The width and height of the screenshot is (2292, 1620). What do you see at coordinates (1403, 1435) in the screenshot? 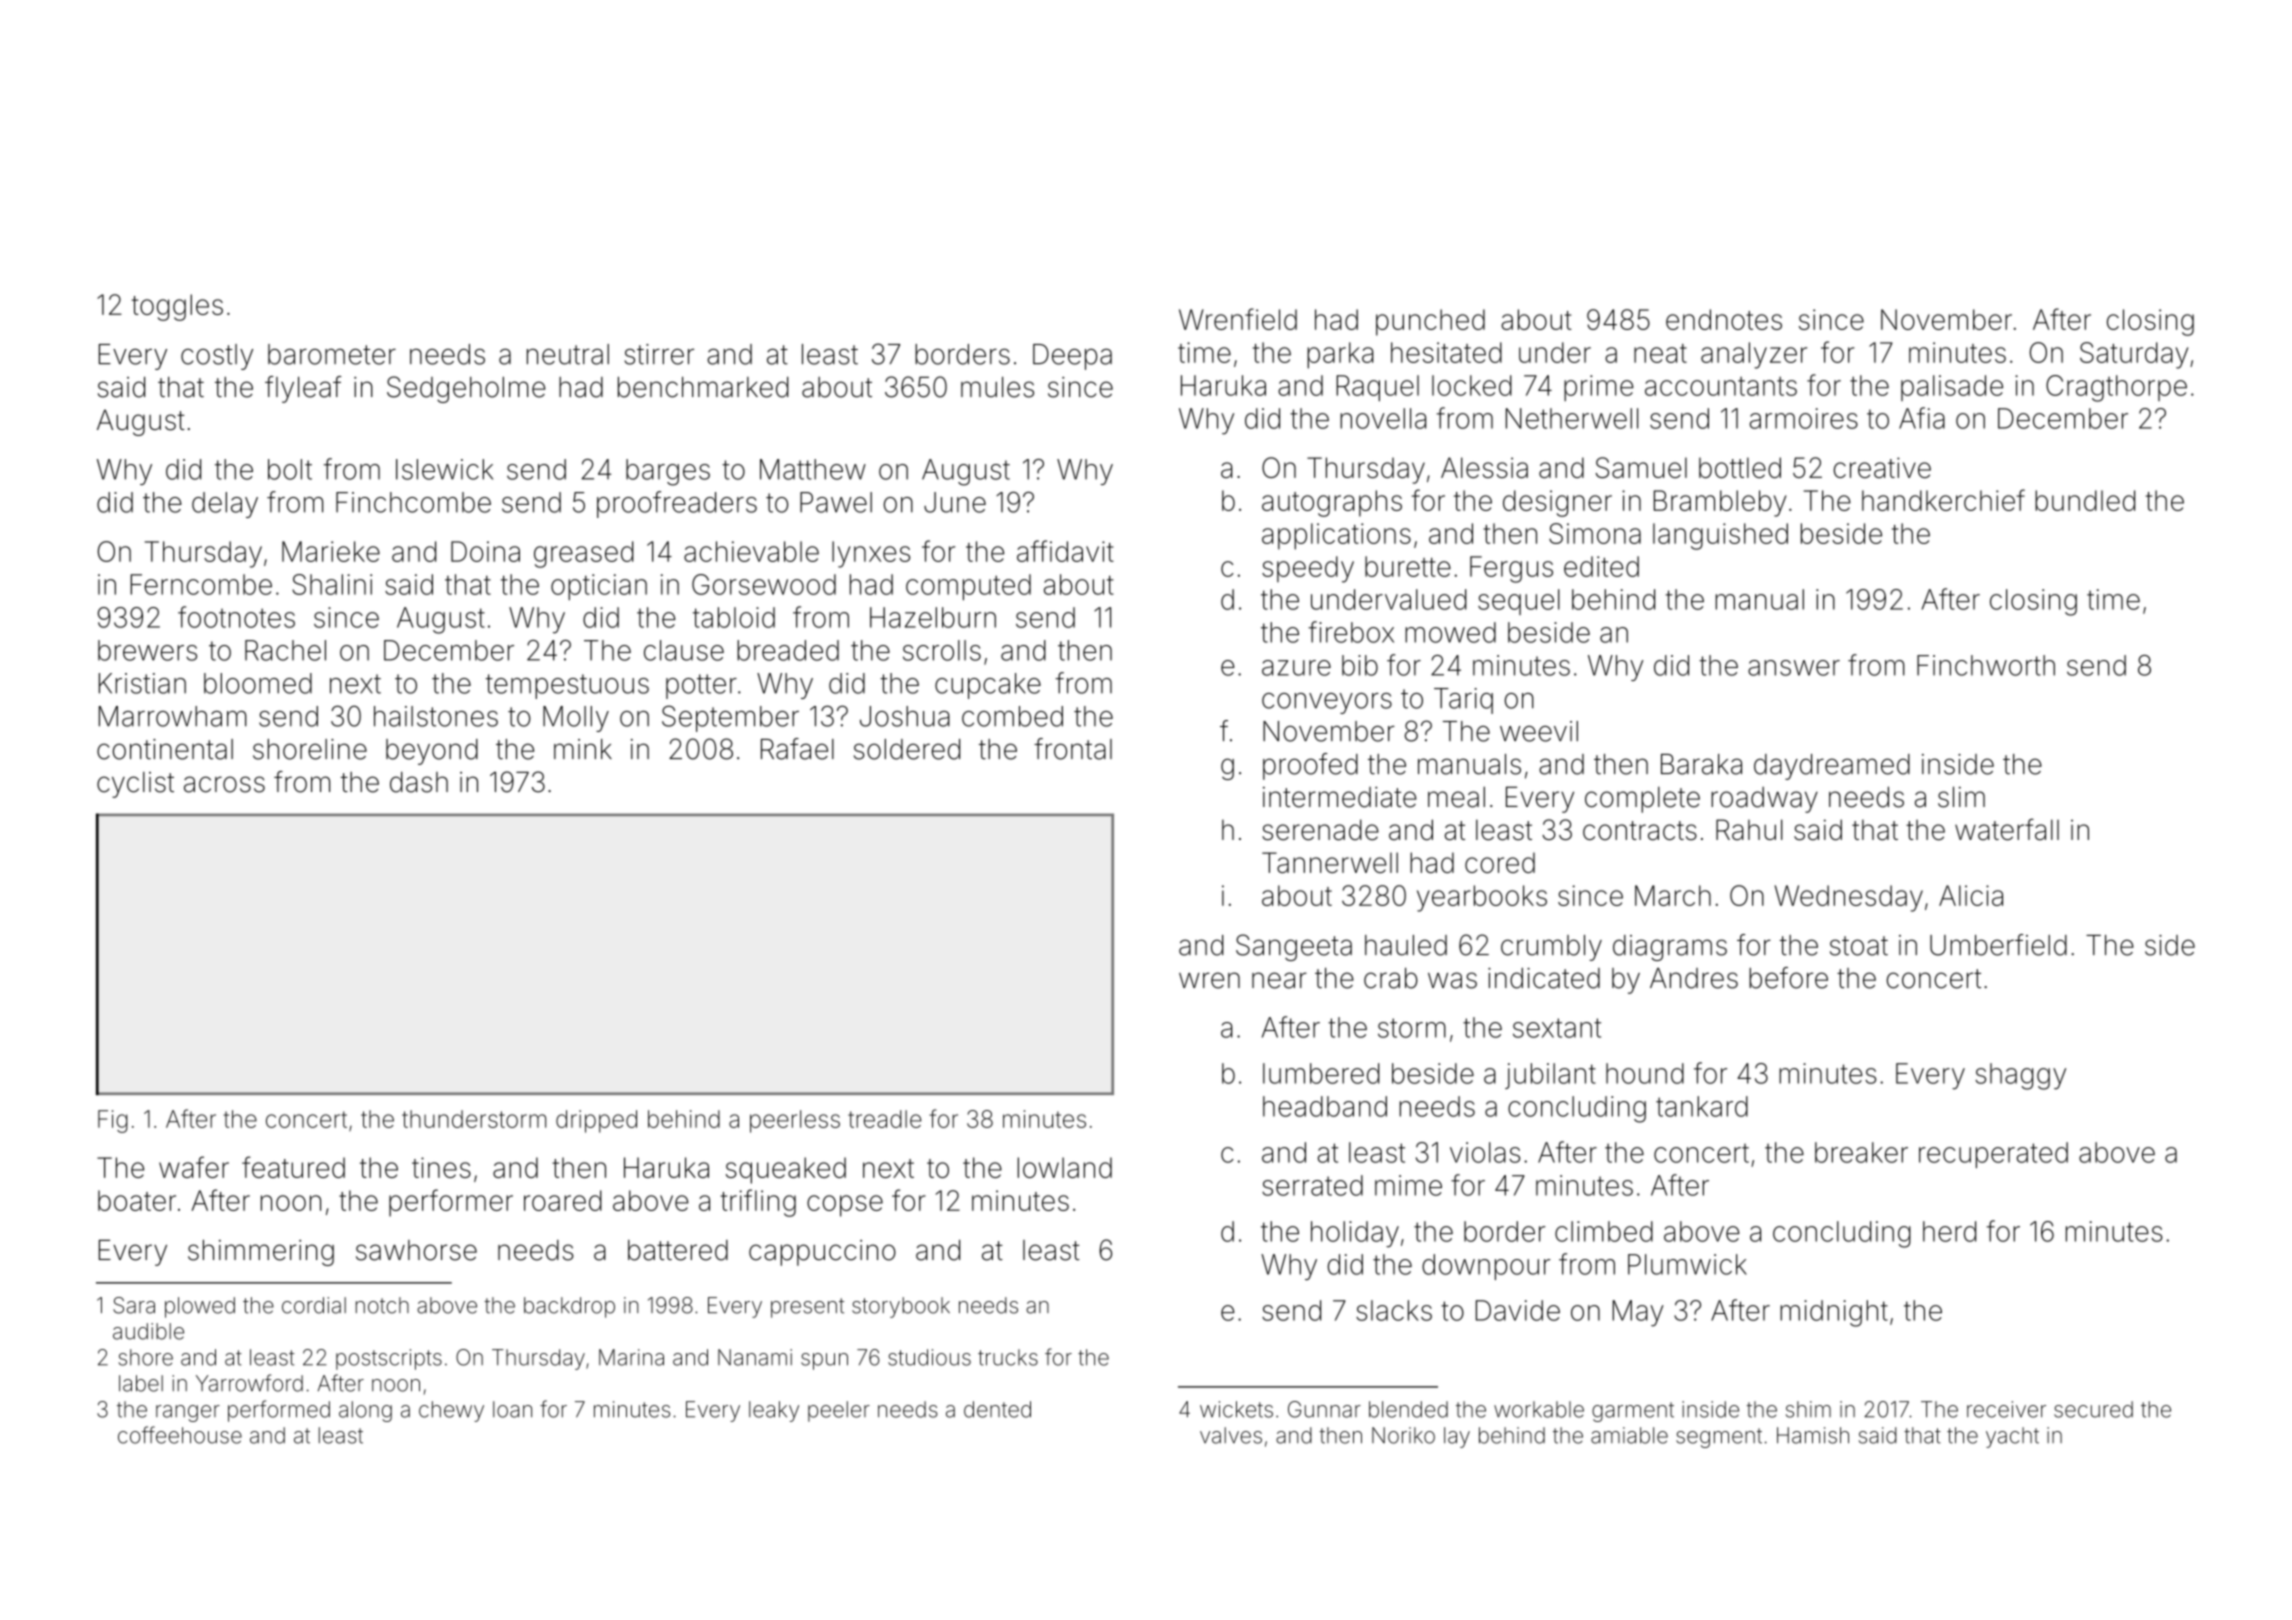
I see `Noriko` at bounding box center [1403, 1435].
